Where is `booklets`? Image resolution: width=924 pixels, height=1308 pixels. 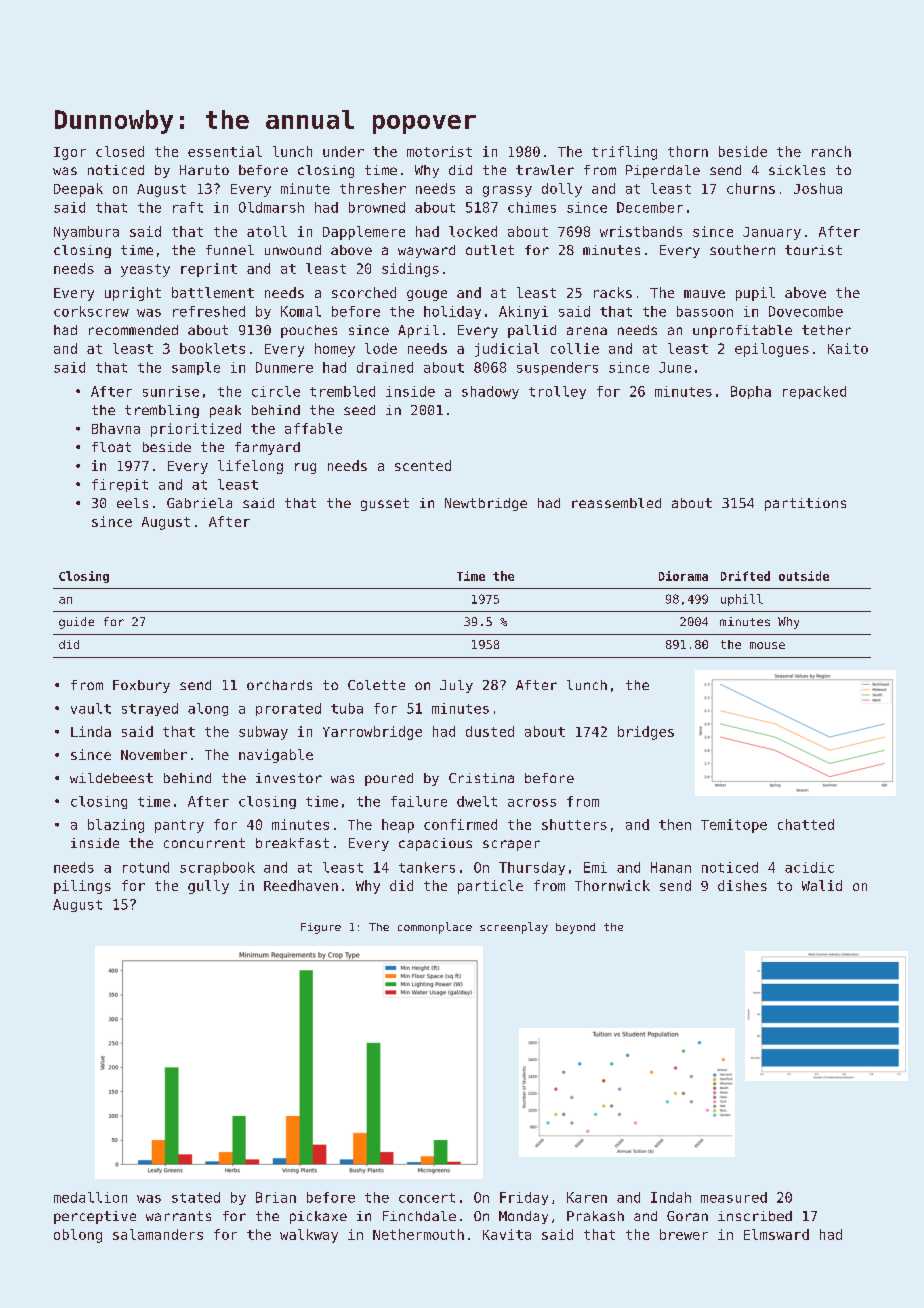 booklets is located at coordinates (212, 348).
